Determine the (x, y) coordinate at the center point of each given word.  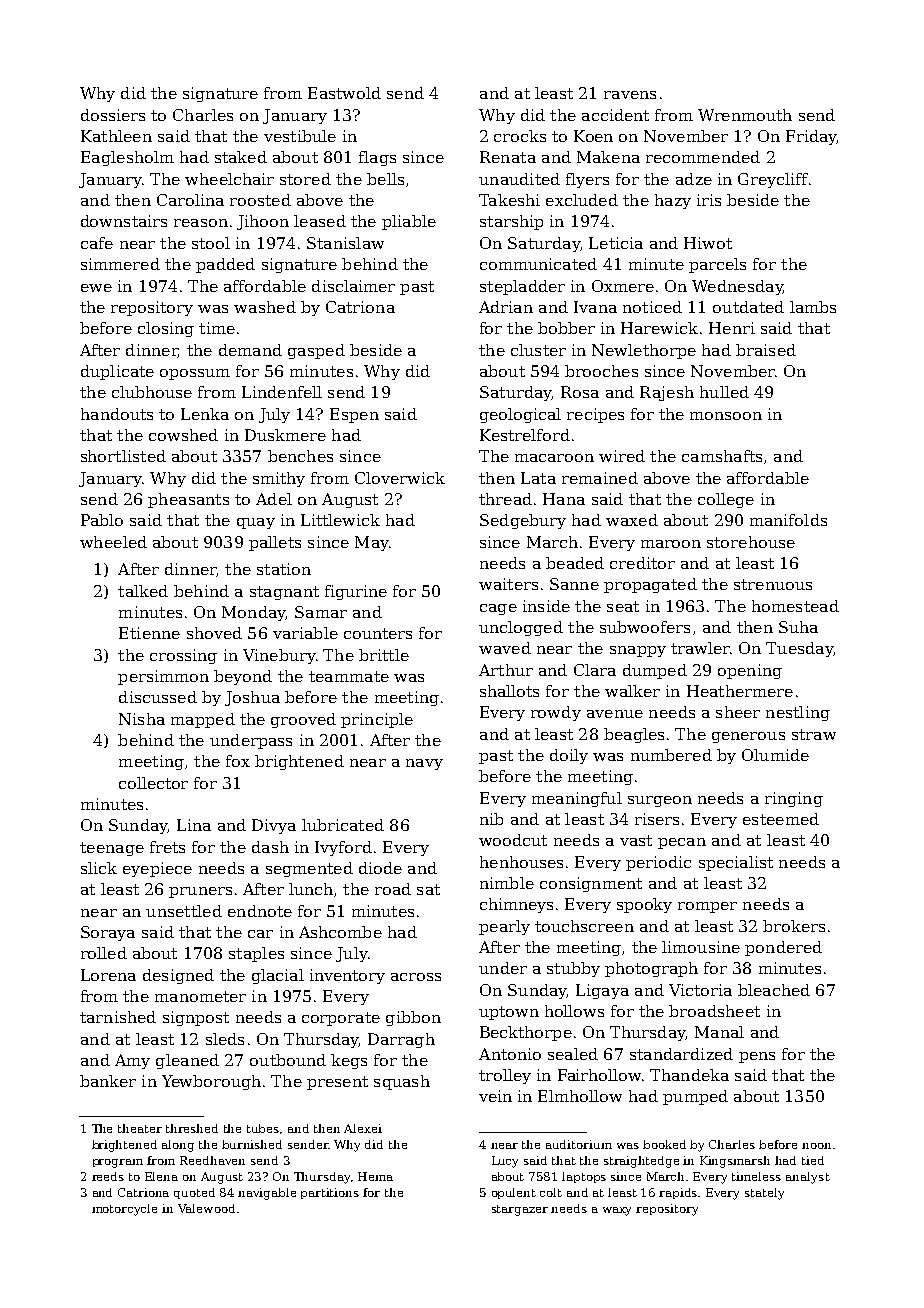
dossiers (113, 115)
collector (153, 783)
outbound (288, 1060)
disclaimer (353, 286)
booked (664, 1144)
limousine (701, 947)
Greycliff (773, 180)
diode (380, 868)
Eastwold (344, 93)
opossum (195, 374)
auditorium (579, 1144)
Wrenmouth (745, 115)
